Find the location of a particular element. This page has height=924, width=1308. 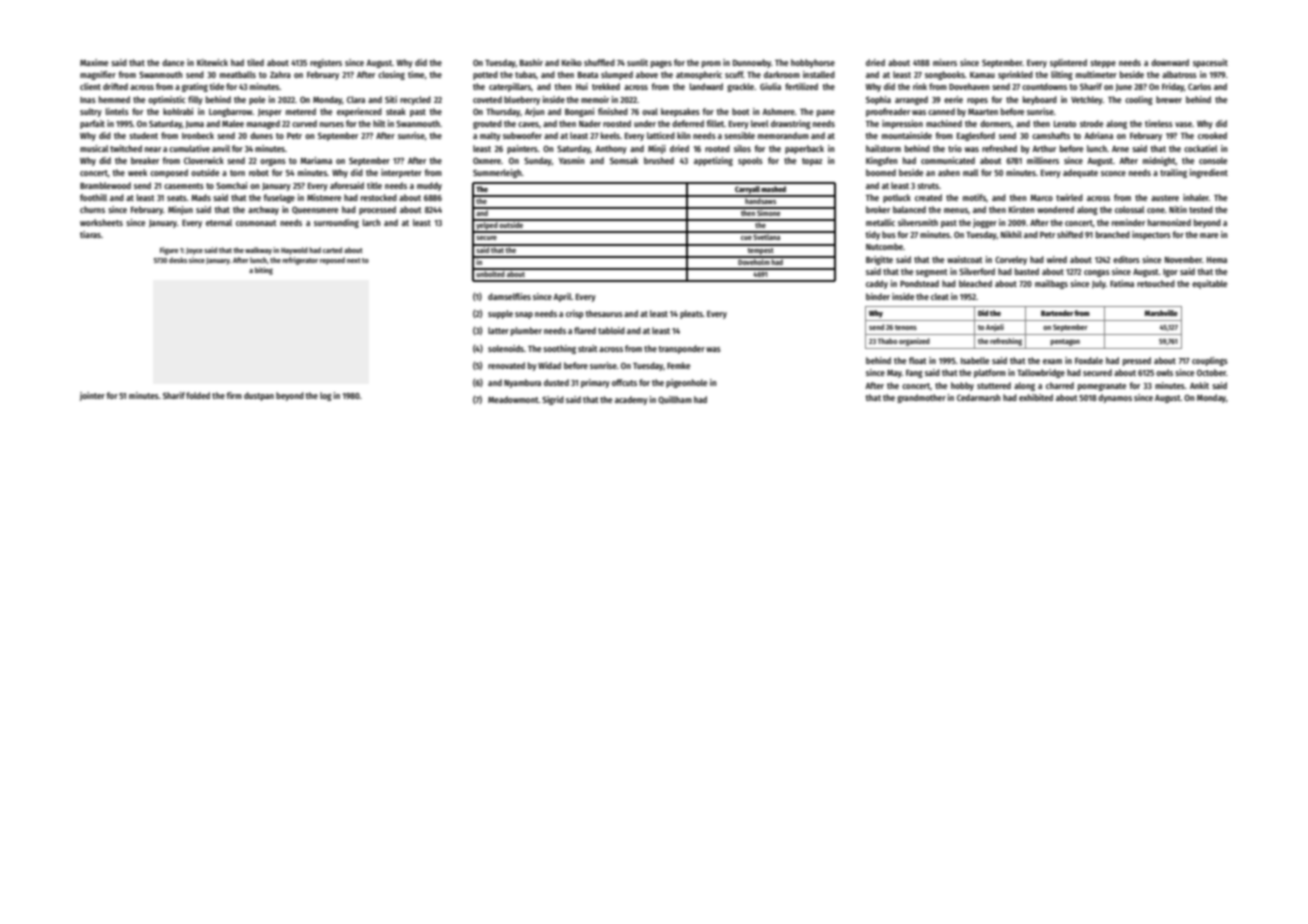

cleat is located at coordinates (940, 296).
